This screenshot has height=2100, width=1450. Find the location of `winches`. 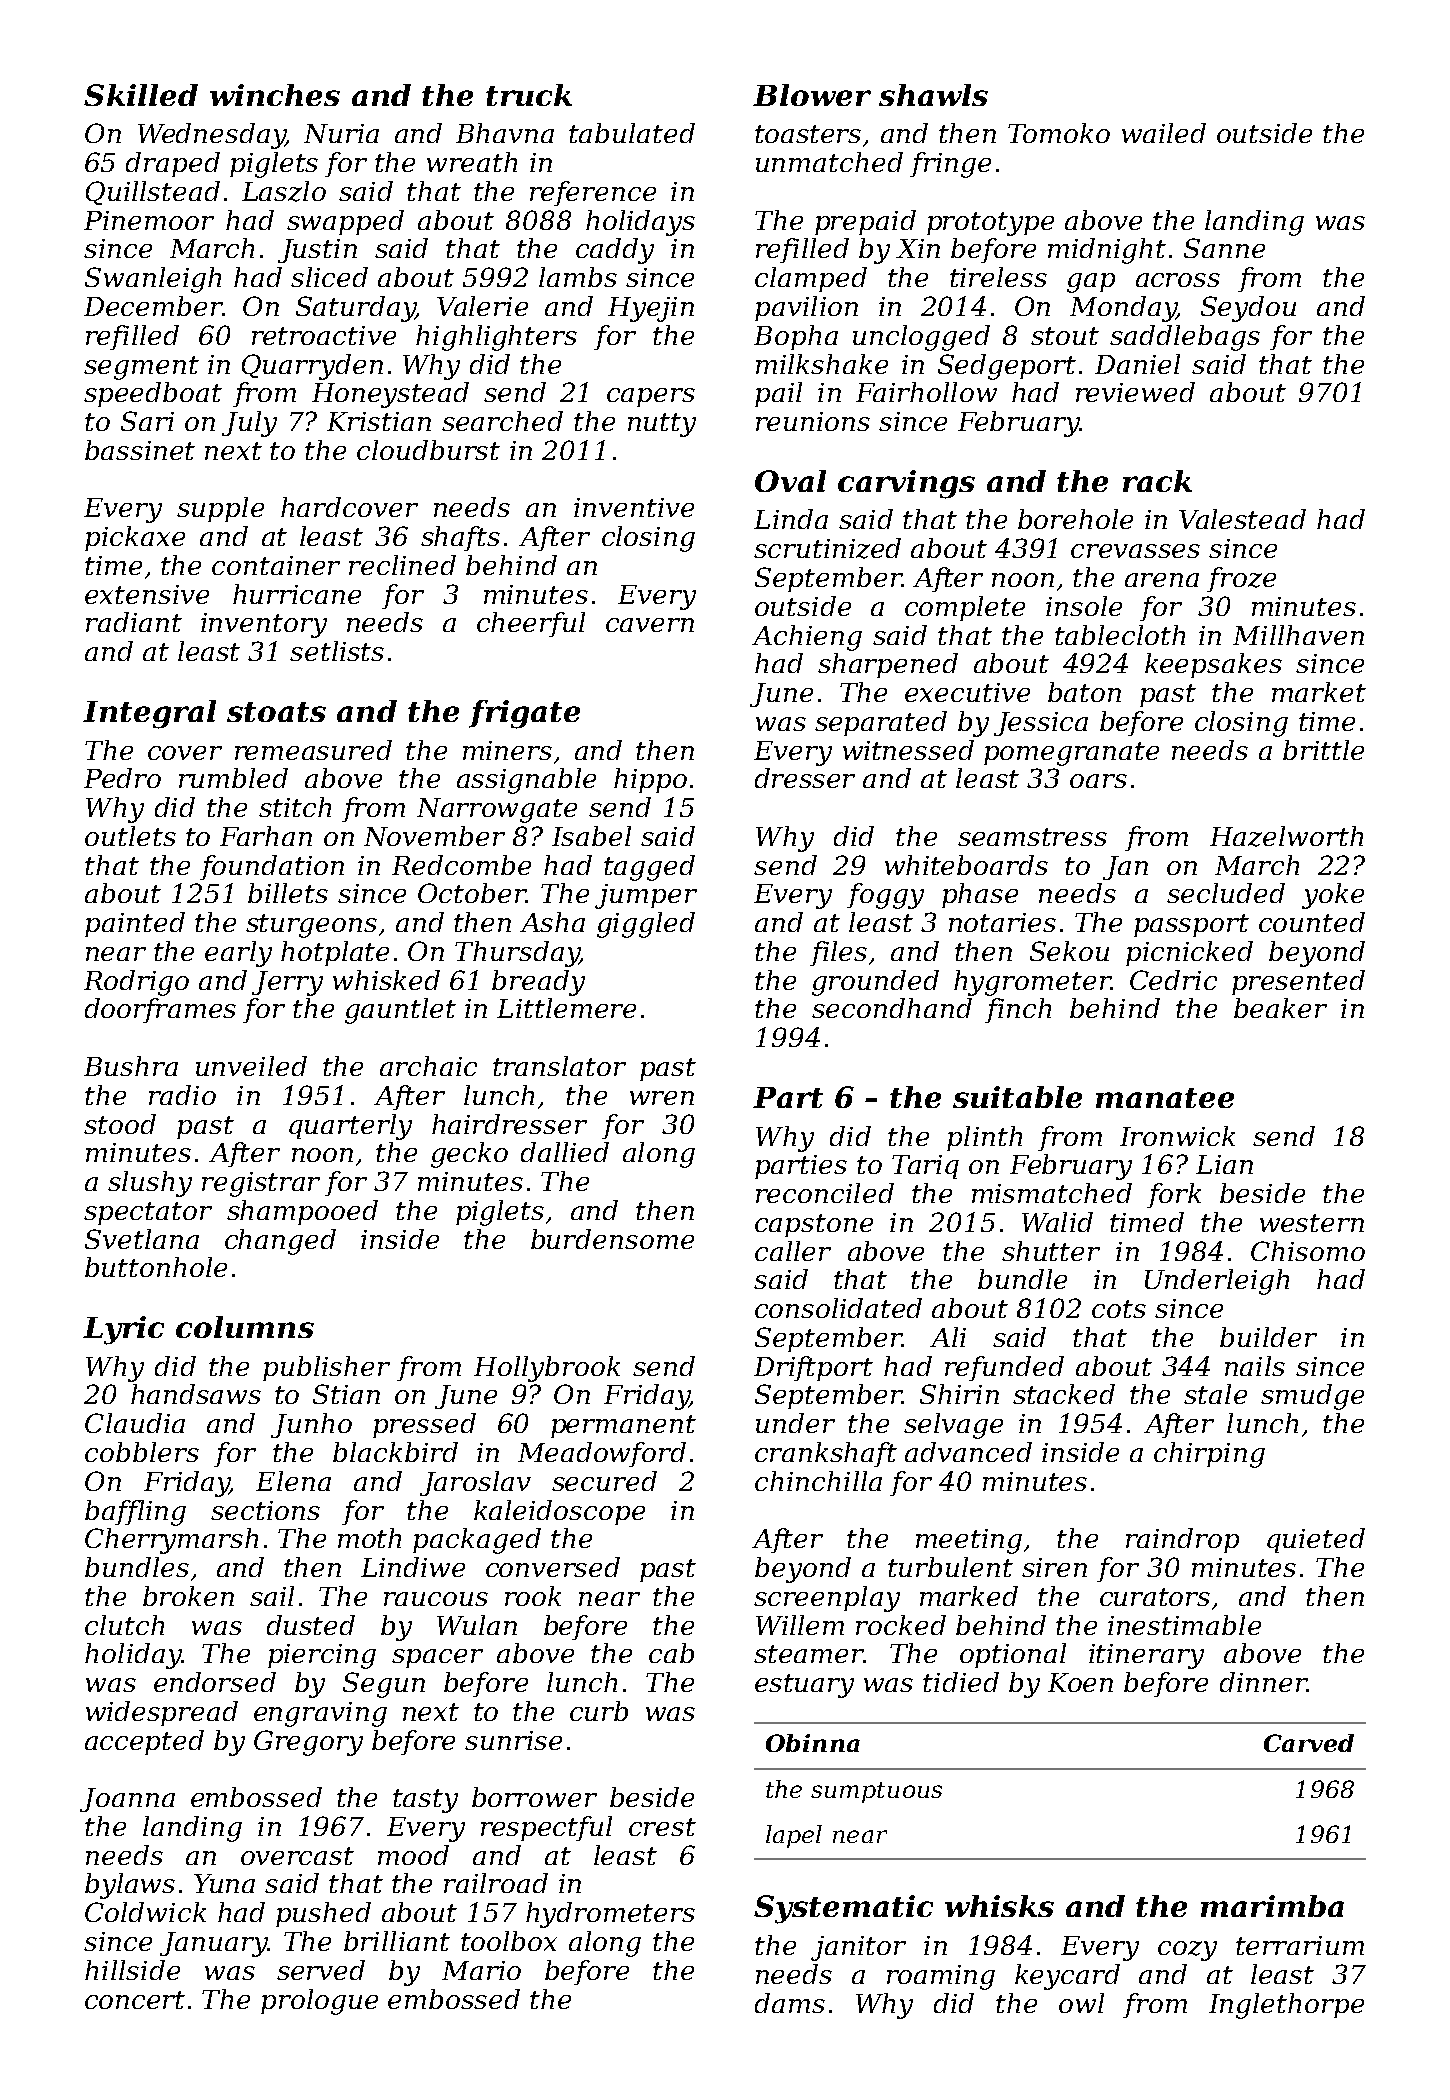

winches is located at coordinates (275, 95).
